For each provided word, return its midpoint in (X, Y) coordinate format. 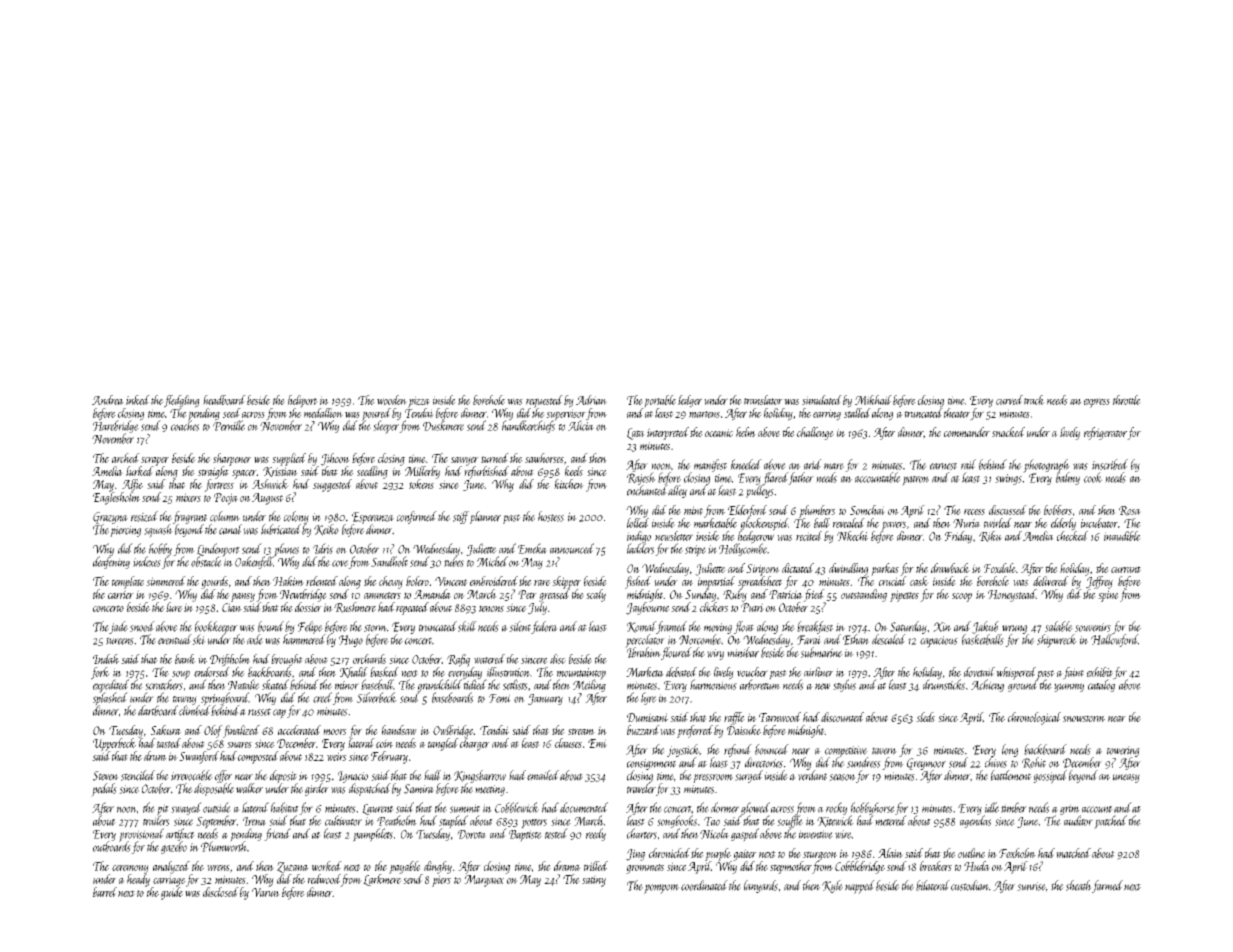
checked (1072, 536)
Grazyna (110, 518)
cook (1093, 477)
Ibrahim (643, 652)
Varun (266, 892)
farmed (1107, 886)
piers (441, 881)
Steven (106, 776)
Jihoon (335, 459)
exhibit (1100, 672)
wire (843, 834)
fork (100, 673)
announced (572, 548)
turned (495, 458)
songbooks (677, 821)
